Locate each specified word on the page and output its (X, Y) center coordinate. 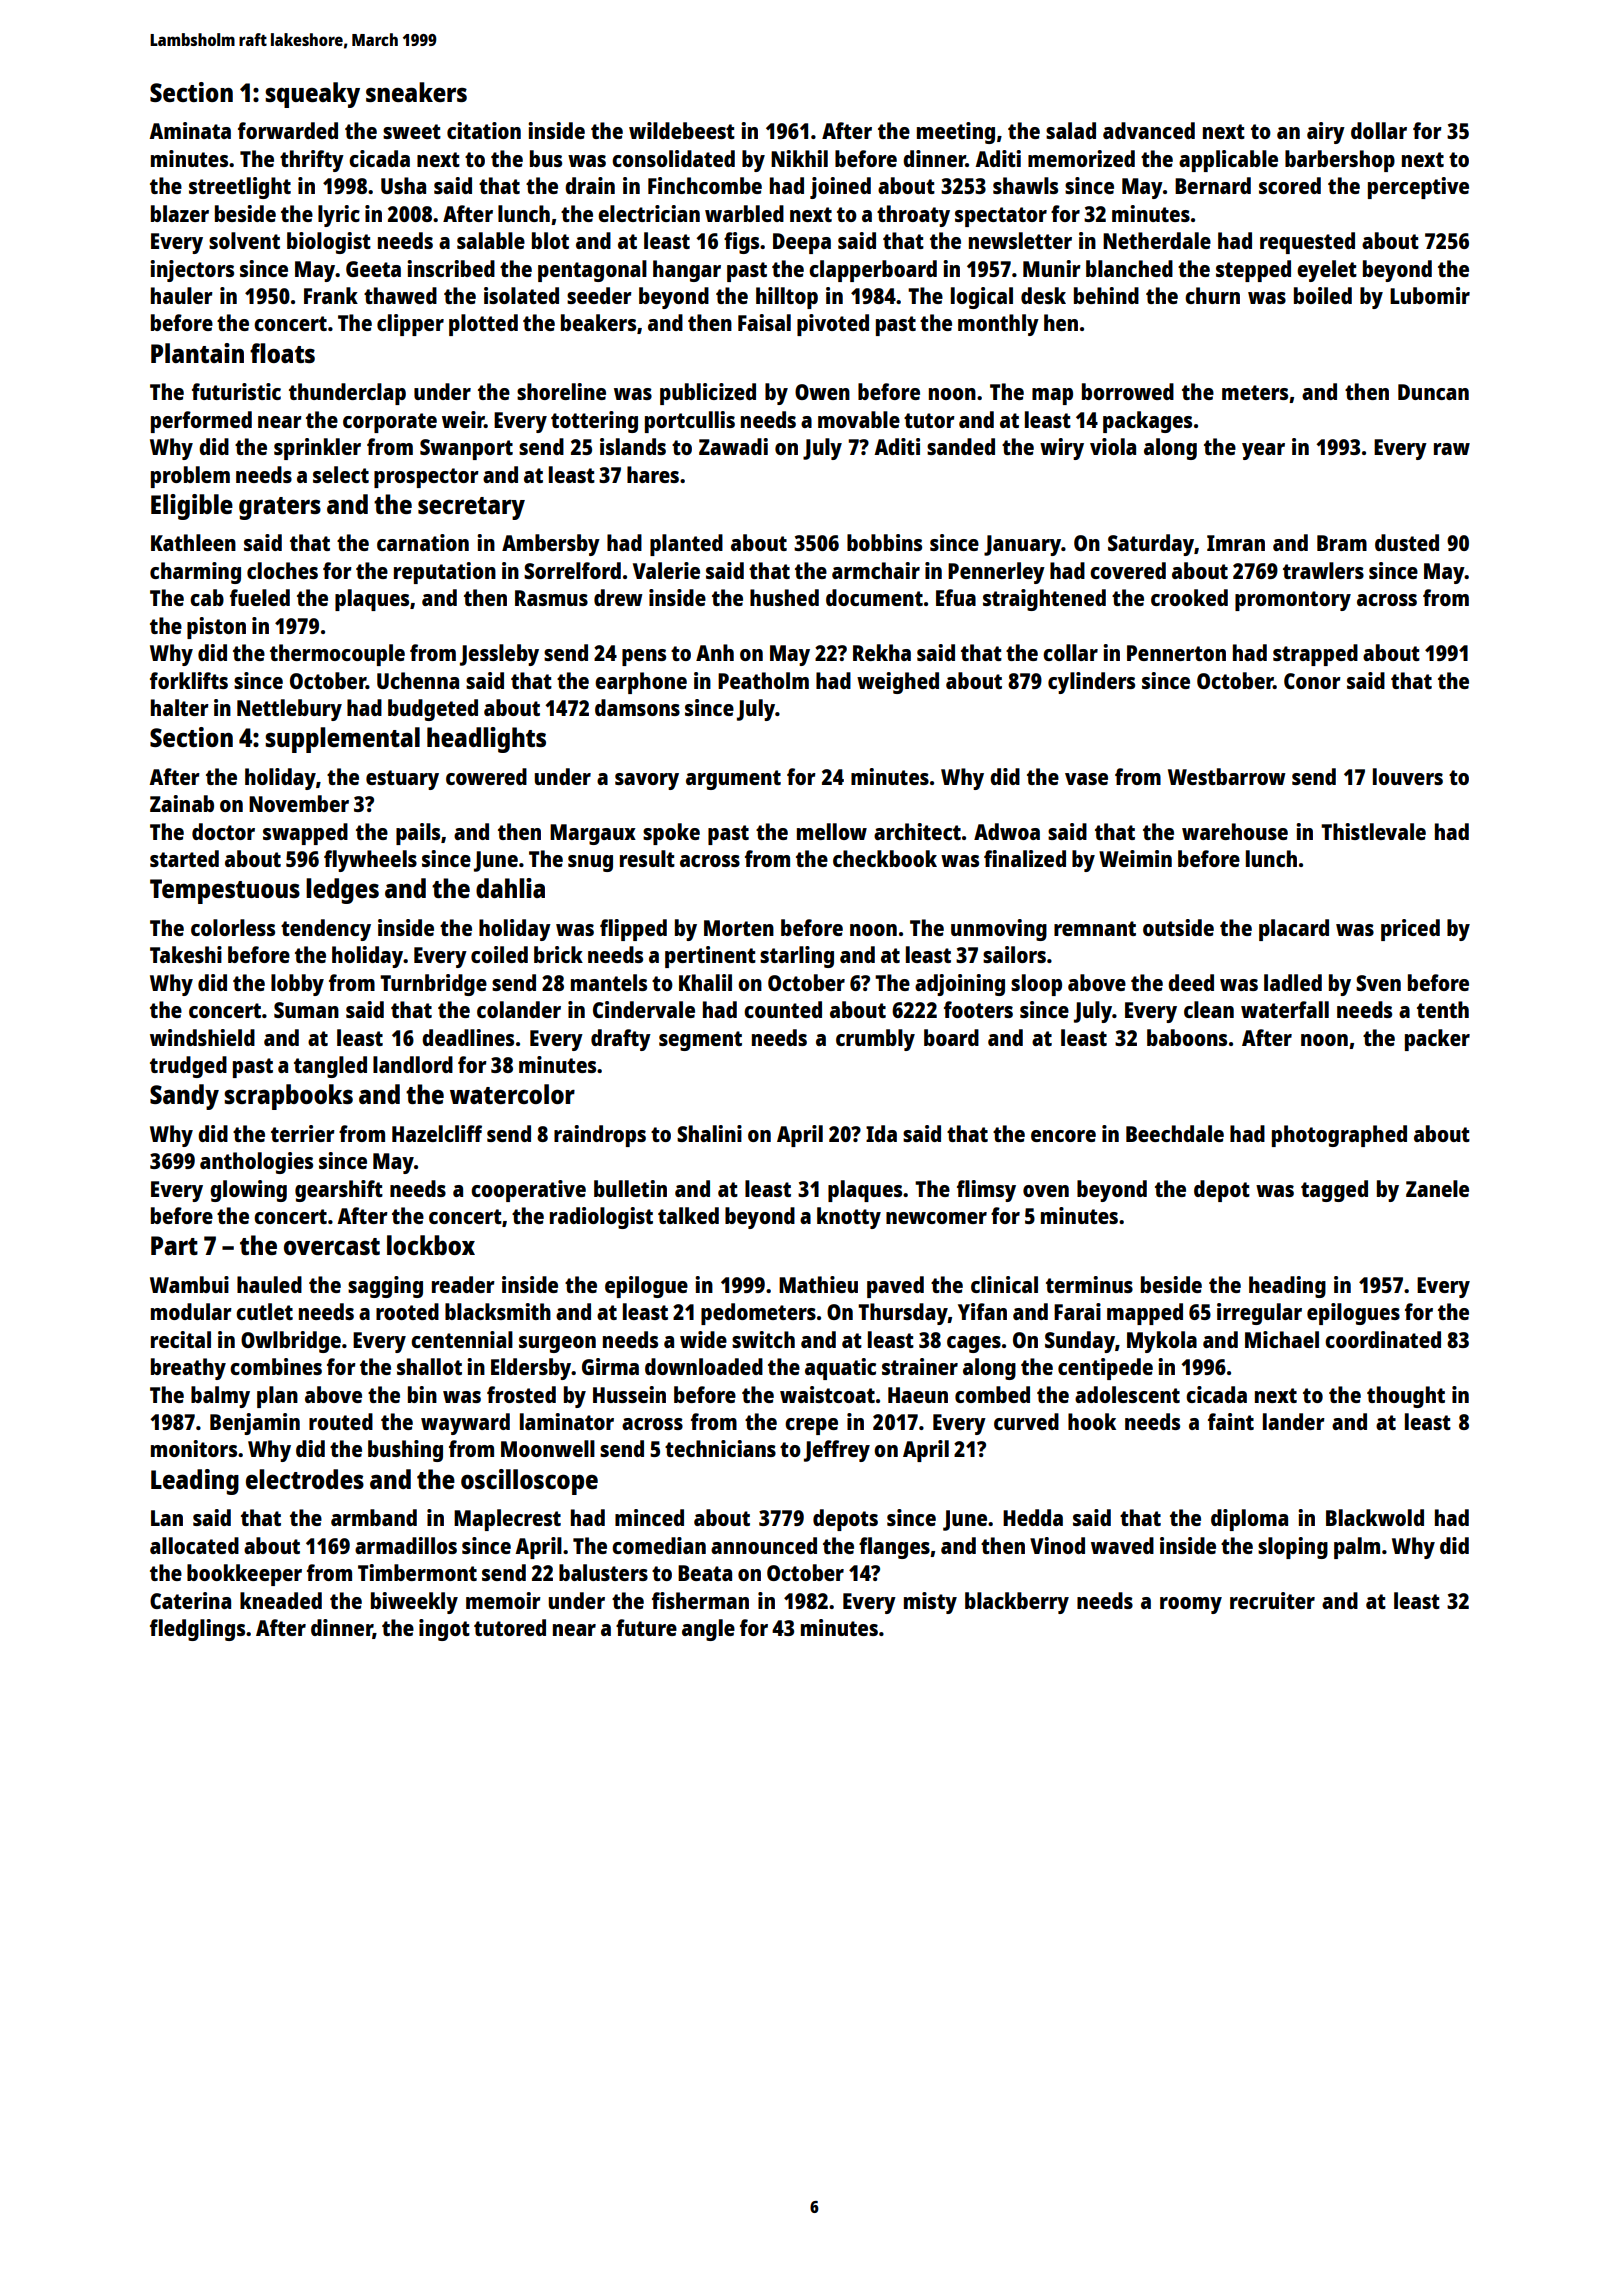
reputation (445, 573)
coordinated (1383, 1339)
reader (463, 1284)
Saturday (1151, 545)
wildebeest (682, 130)
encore (1063, 1136)
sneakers (416, 92)
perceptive (1418, 188)
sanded (961, 446)
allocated (194, 1545)
